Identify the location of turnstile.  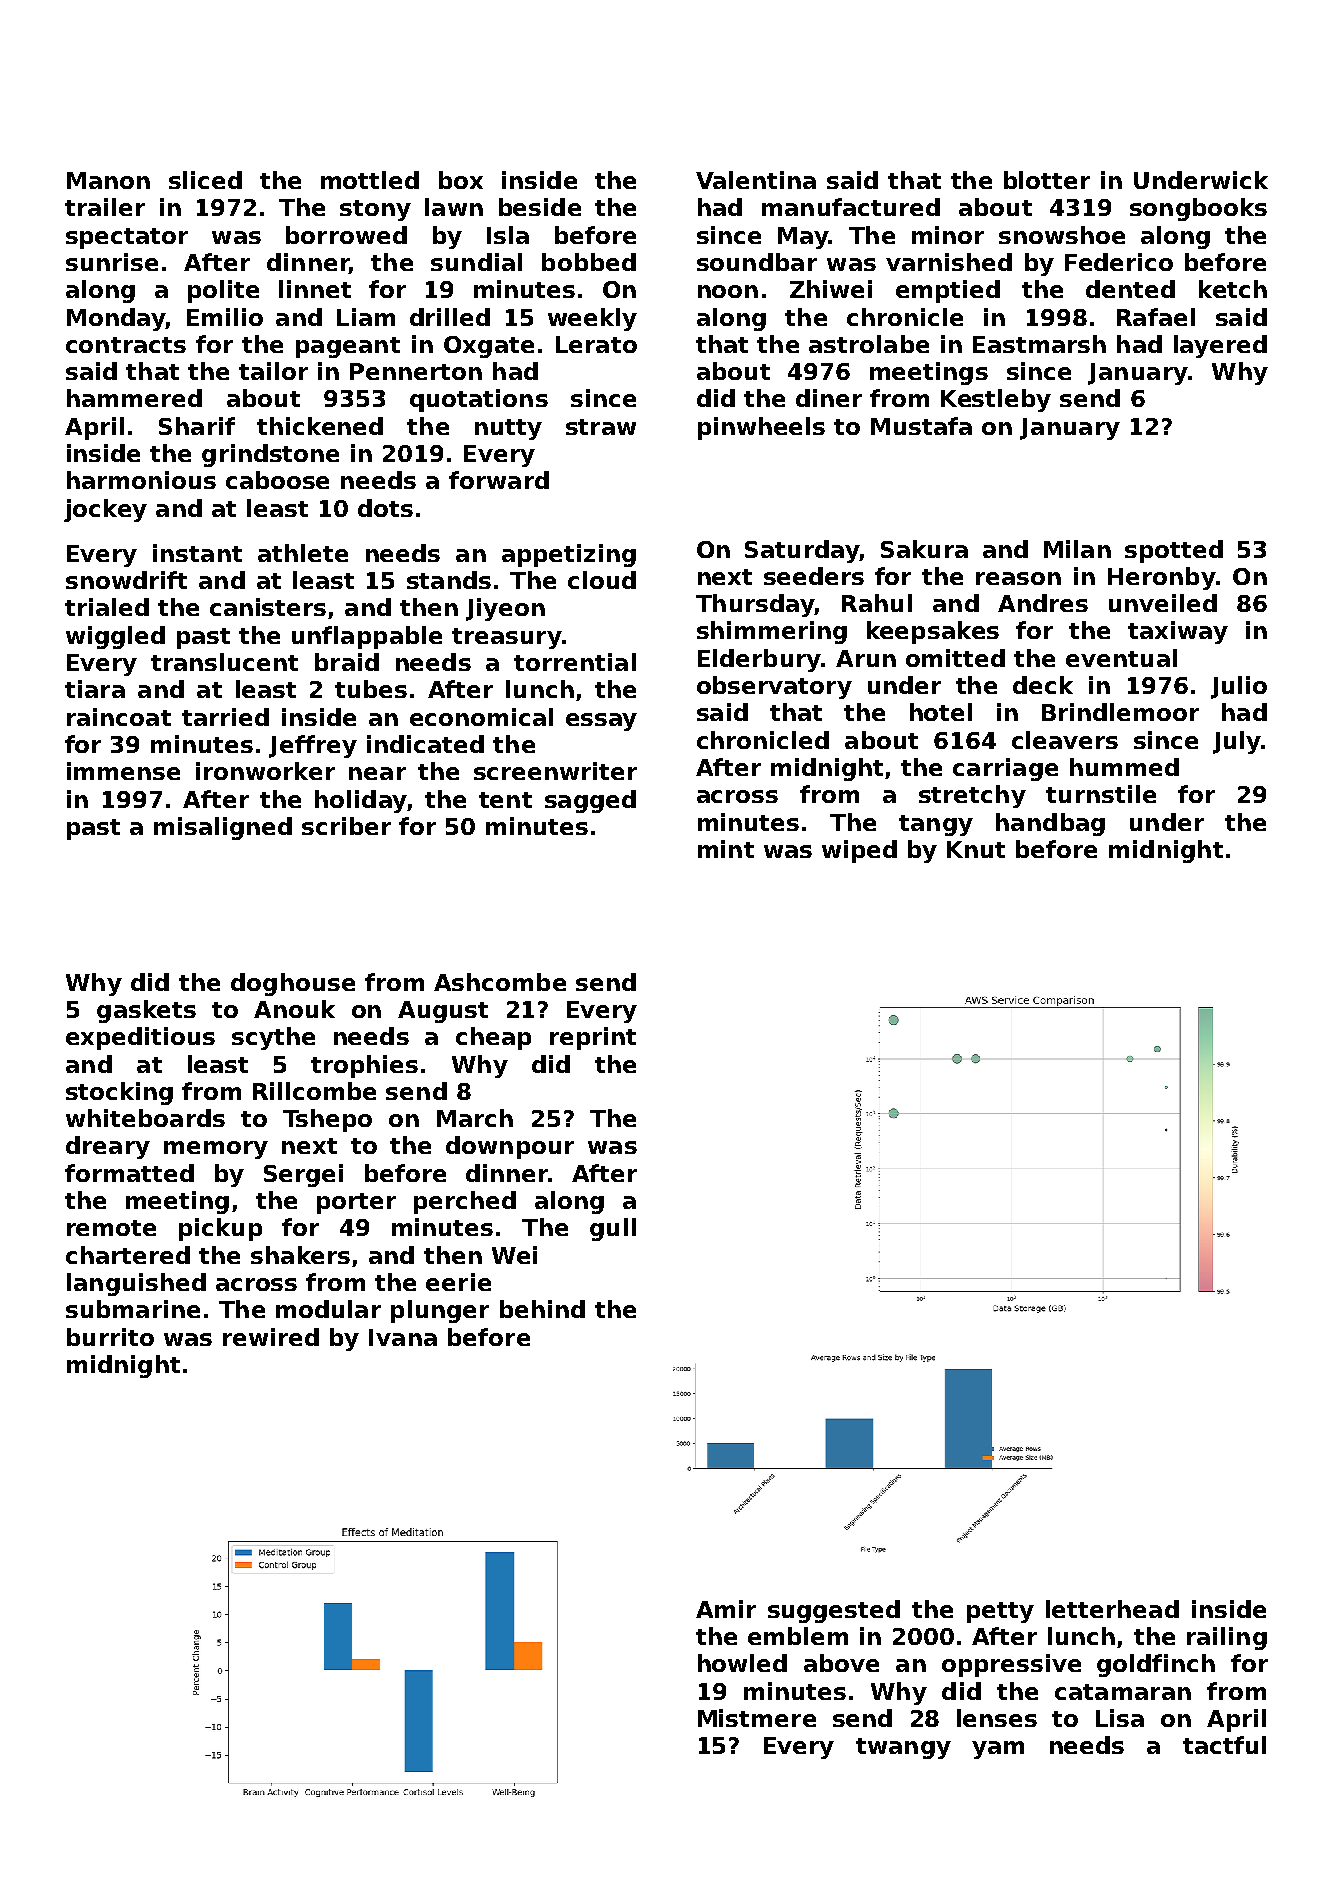
(1101, 794).
